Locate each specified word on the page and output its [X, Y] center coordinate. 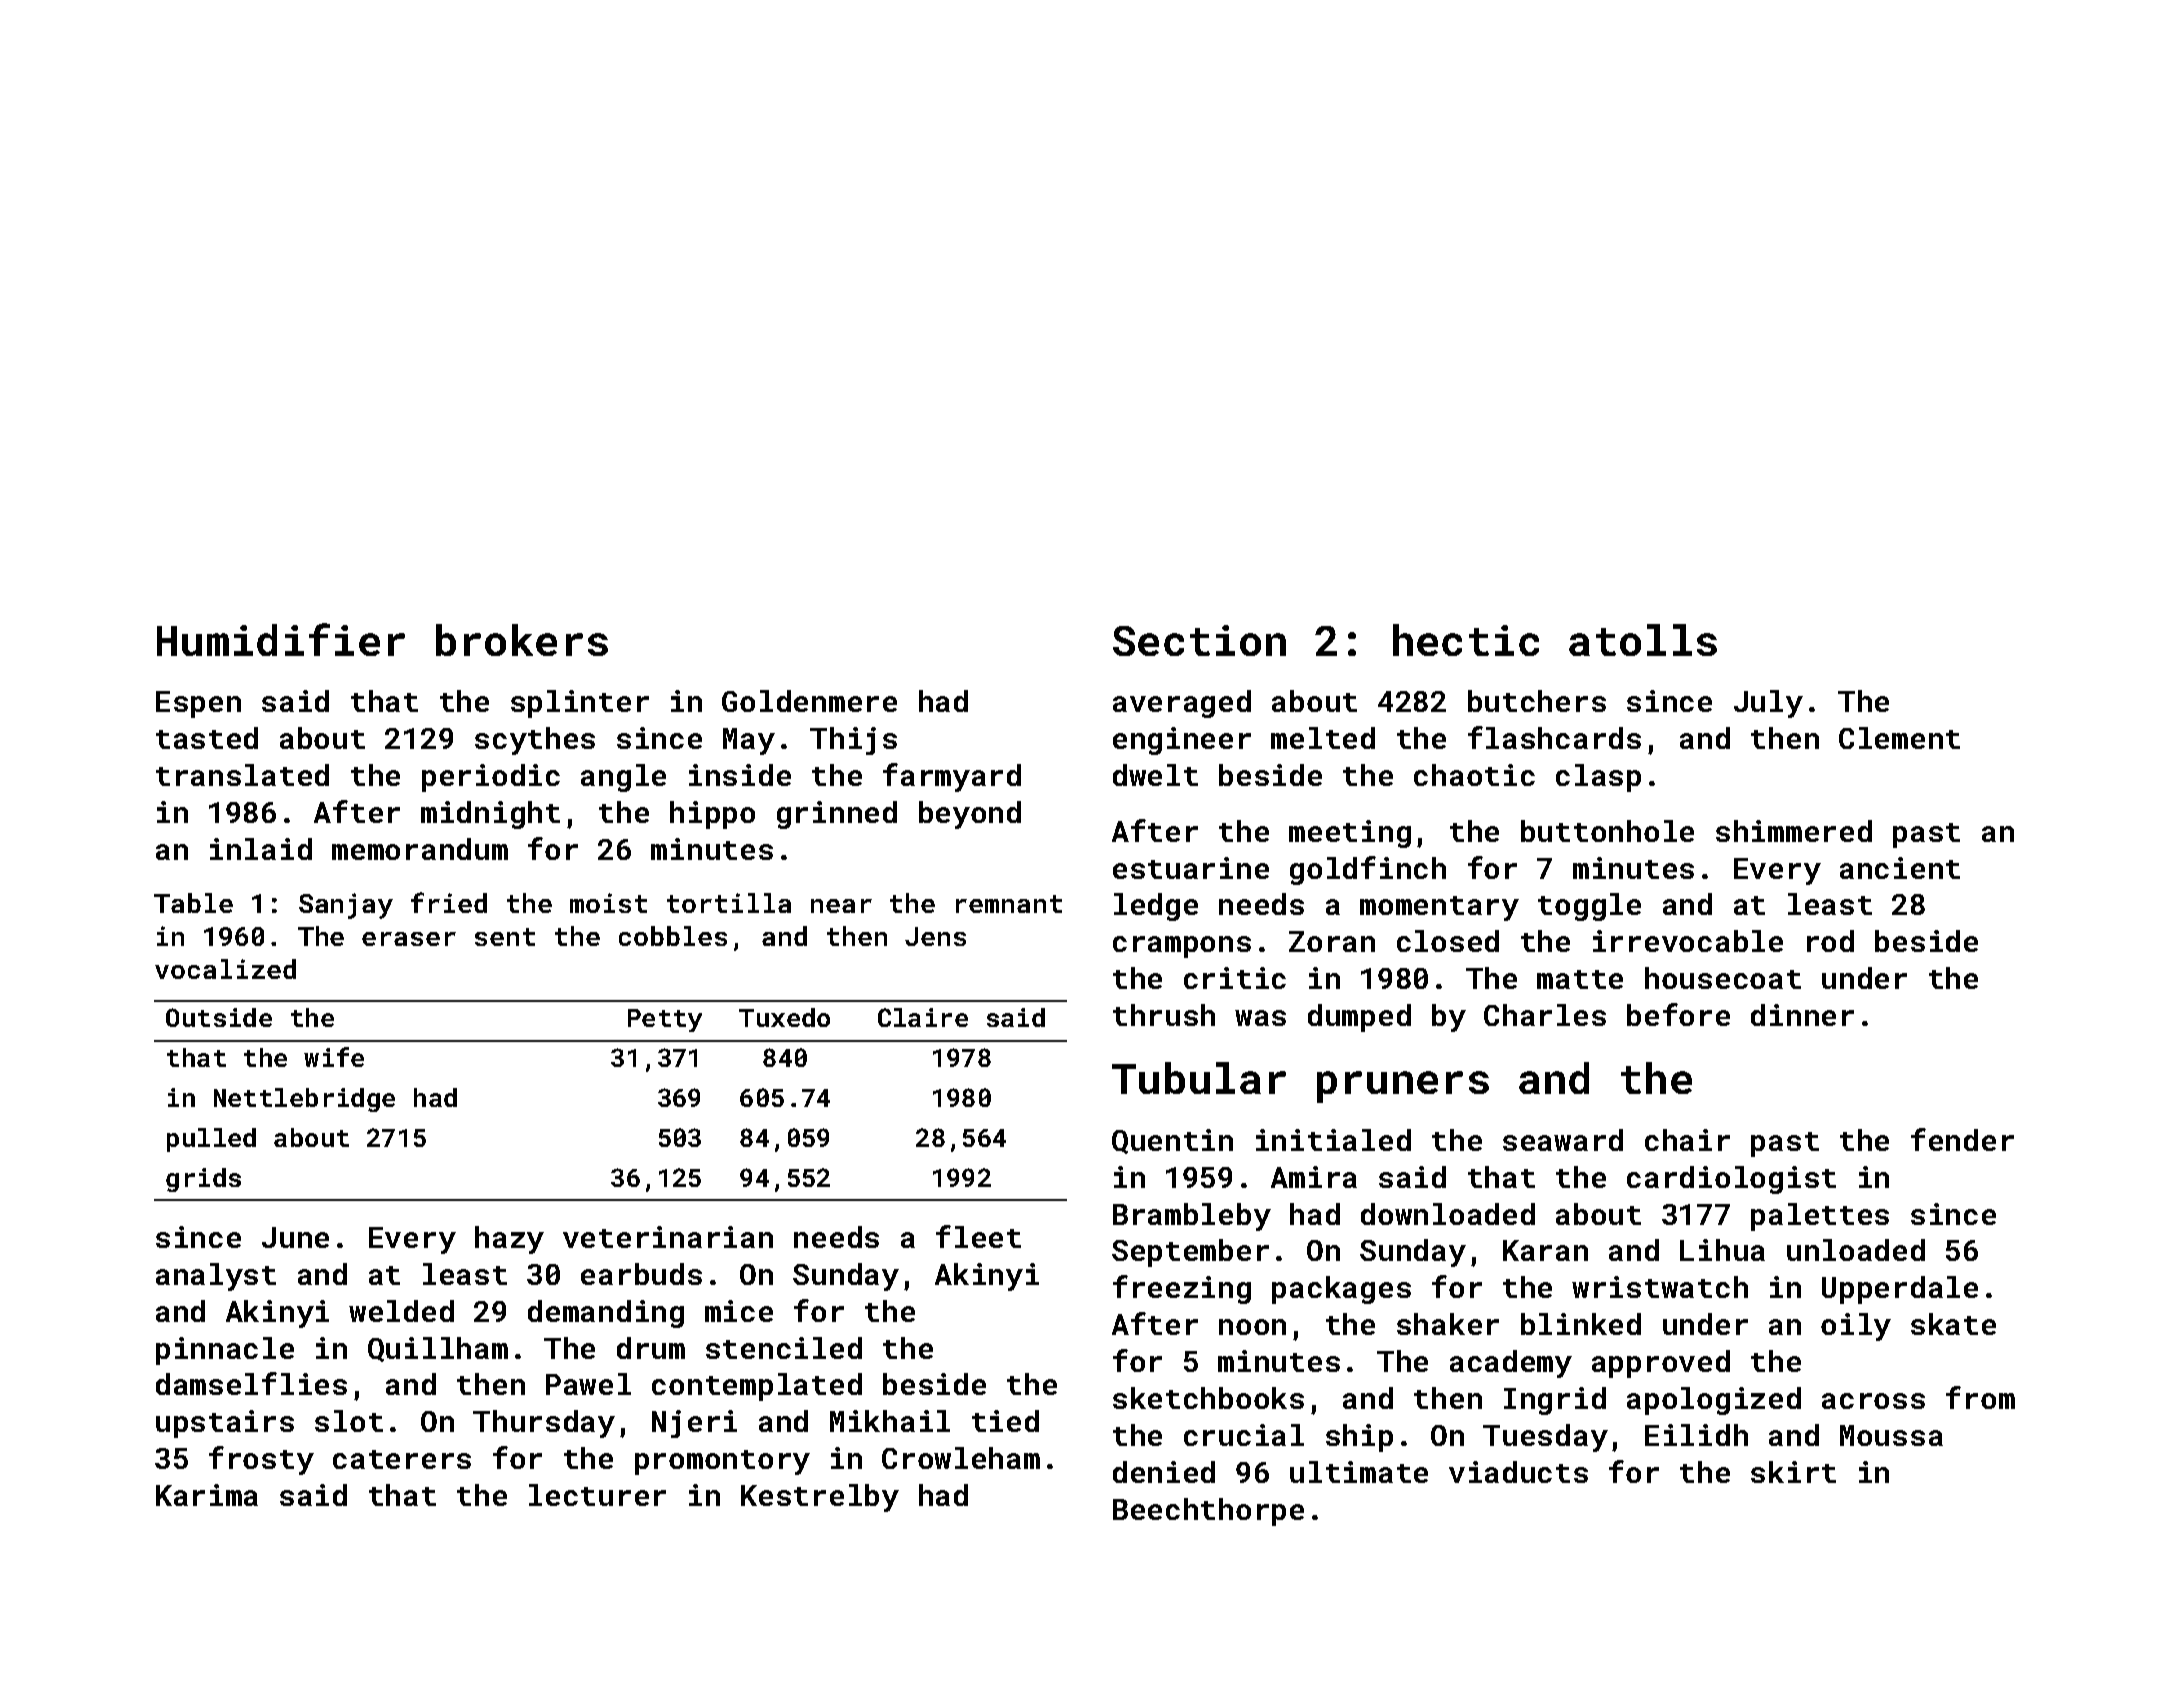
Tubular [1199, 1078]
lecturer [597, 1495]
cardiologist [1731, 1180]
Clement [1899, 738]
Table [193, 903]
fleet [978, 1236]
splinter [580, 704]
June [295, 1237]
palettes [1820, 1217]
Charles [1545, 1015]
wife [334, 1057]
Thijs [853, 741]
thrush [1164, 1015]
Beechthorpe [1208, 1512]
